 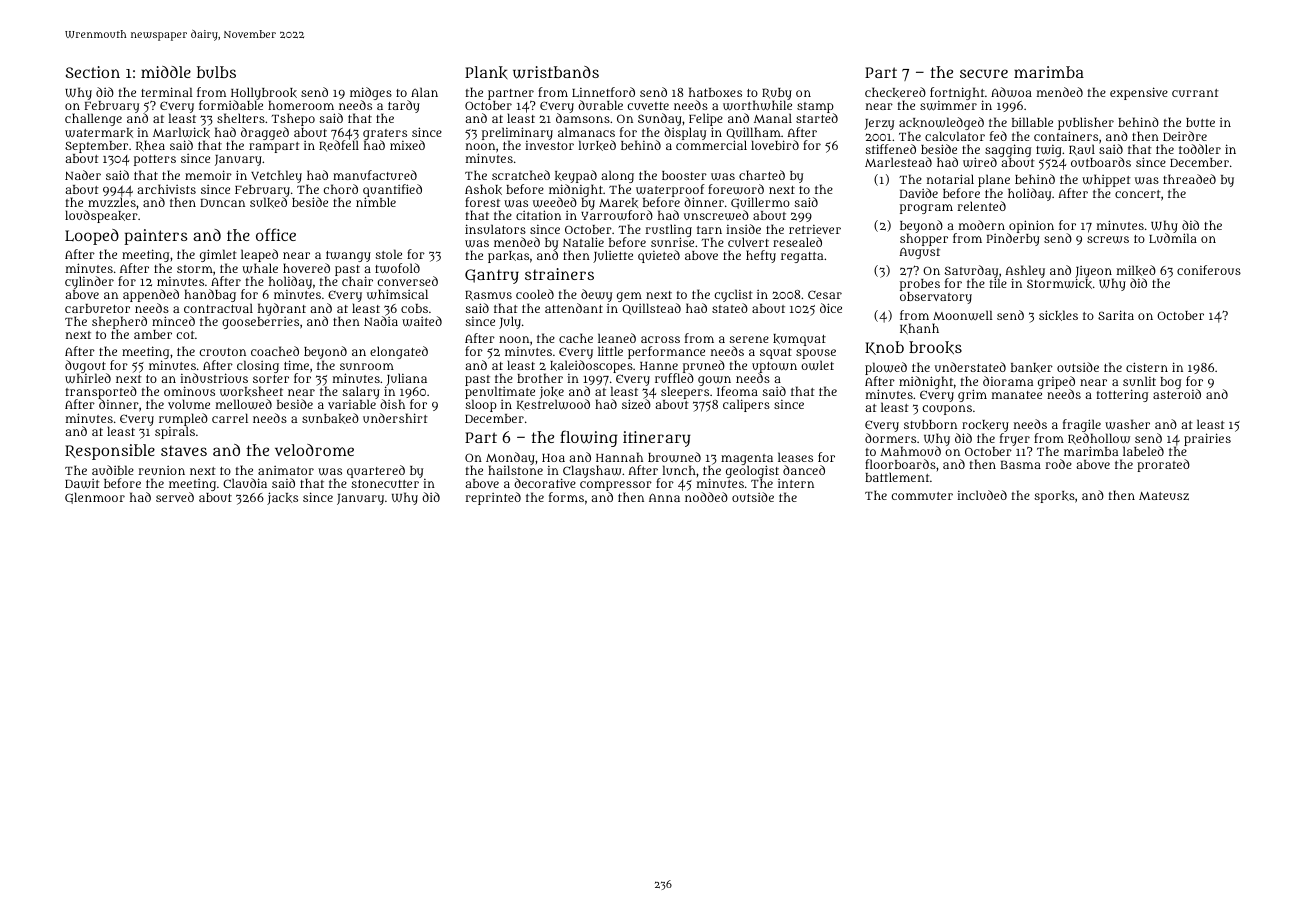 I want to click on cache, so click(x=576, y=338).
